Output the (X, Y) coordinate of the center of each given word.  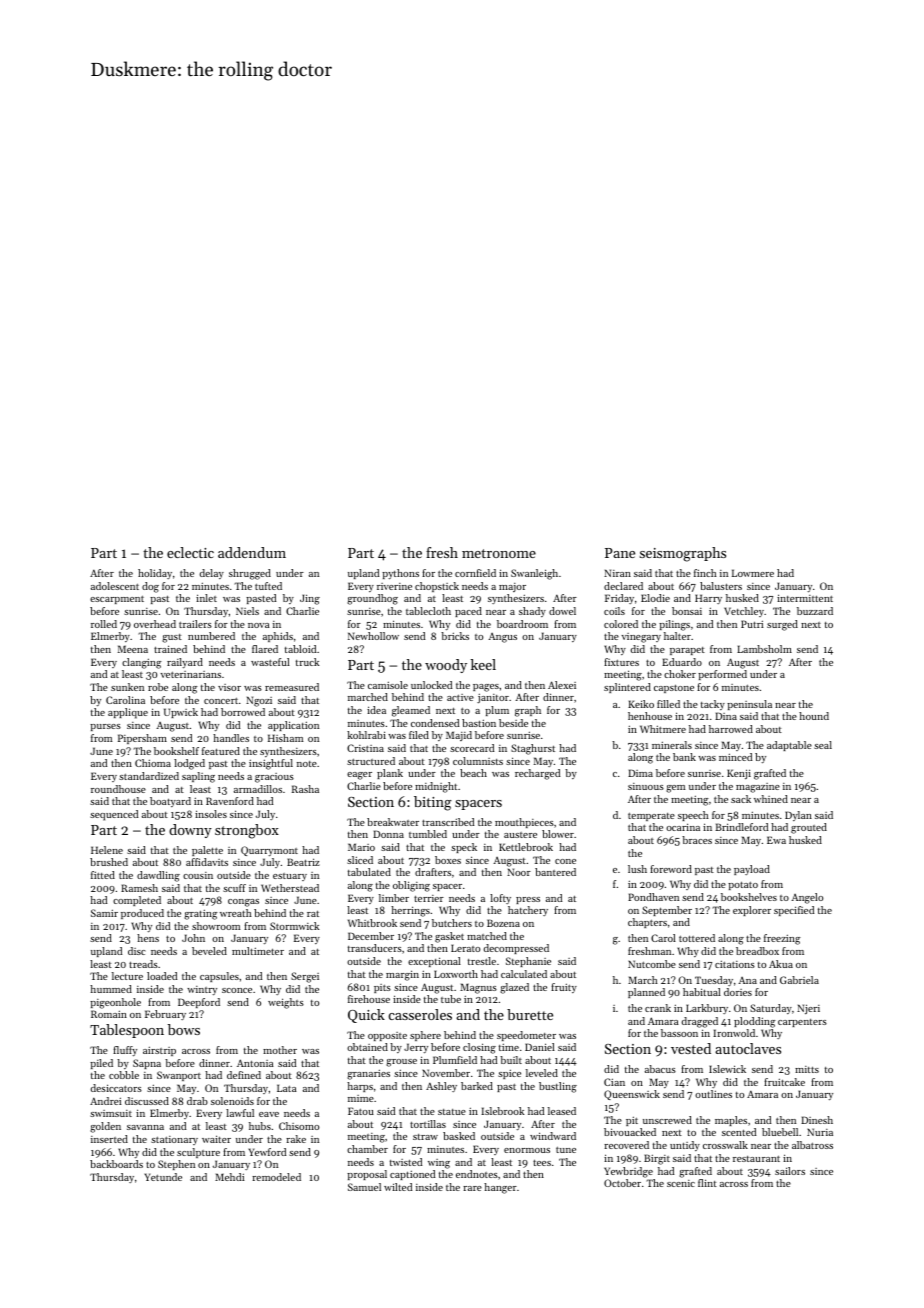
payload (752, 870)
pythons (400, 574)
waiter (216, 1139)
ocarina (683, 827)
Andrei (106, 1101)
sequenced (114, 815)
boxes (448, 860)
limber (394, 898)
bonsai (687, 611)
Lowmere (753, 573)
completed (137, 901)
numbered (211, 636)
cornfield (475, 573)
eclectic (190, 552)
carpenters (802, 1023)
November (446, 1073)
